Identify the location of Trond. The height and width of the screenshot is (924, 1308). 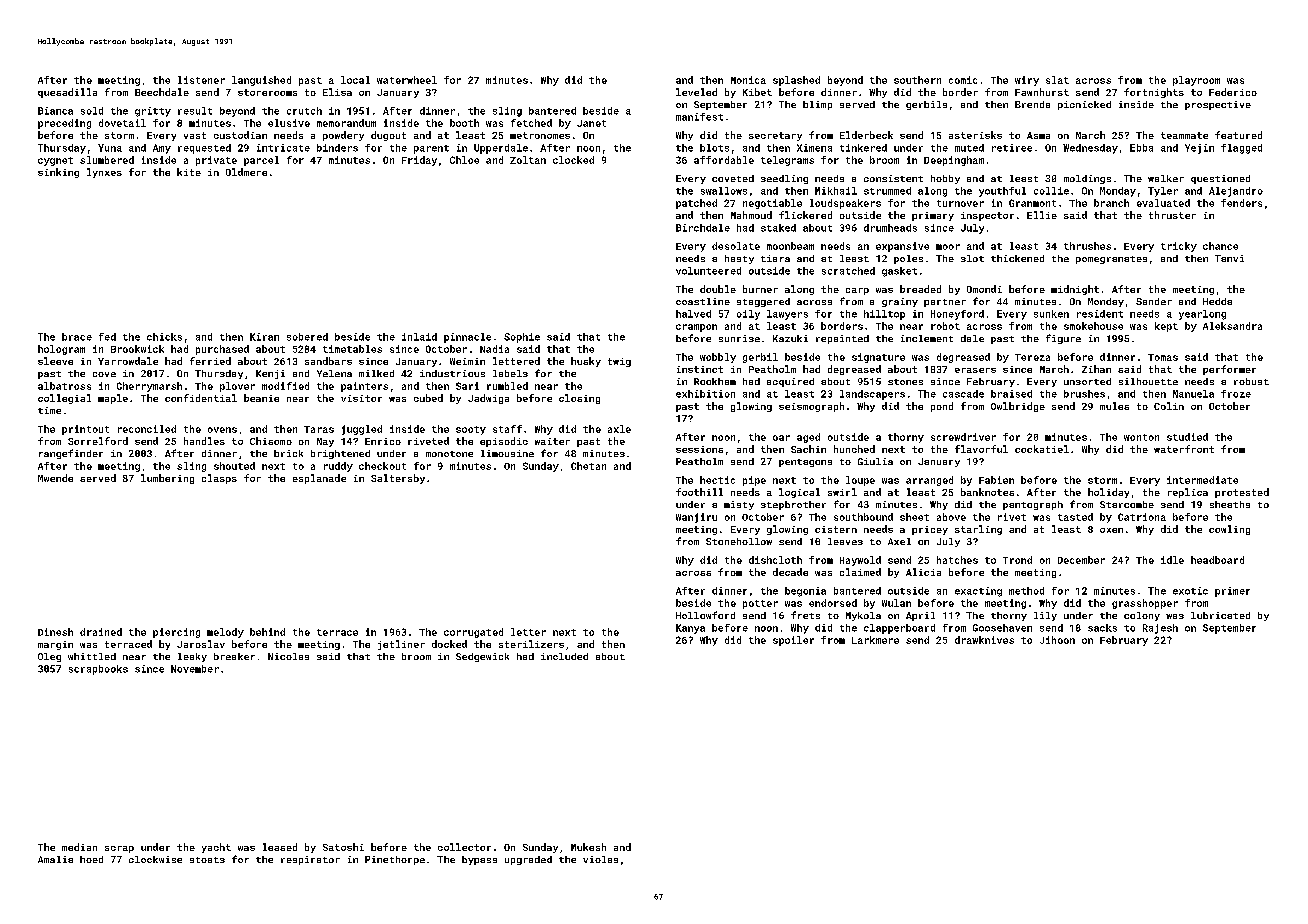
(1017, 560).
